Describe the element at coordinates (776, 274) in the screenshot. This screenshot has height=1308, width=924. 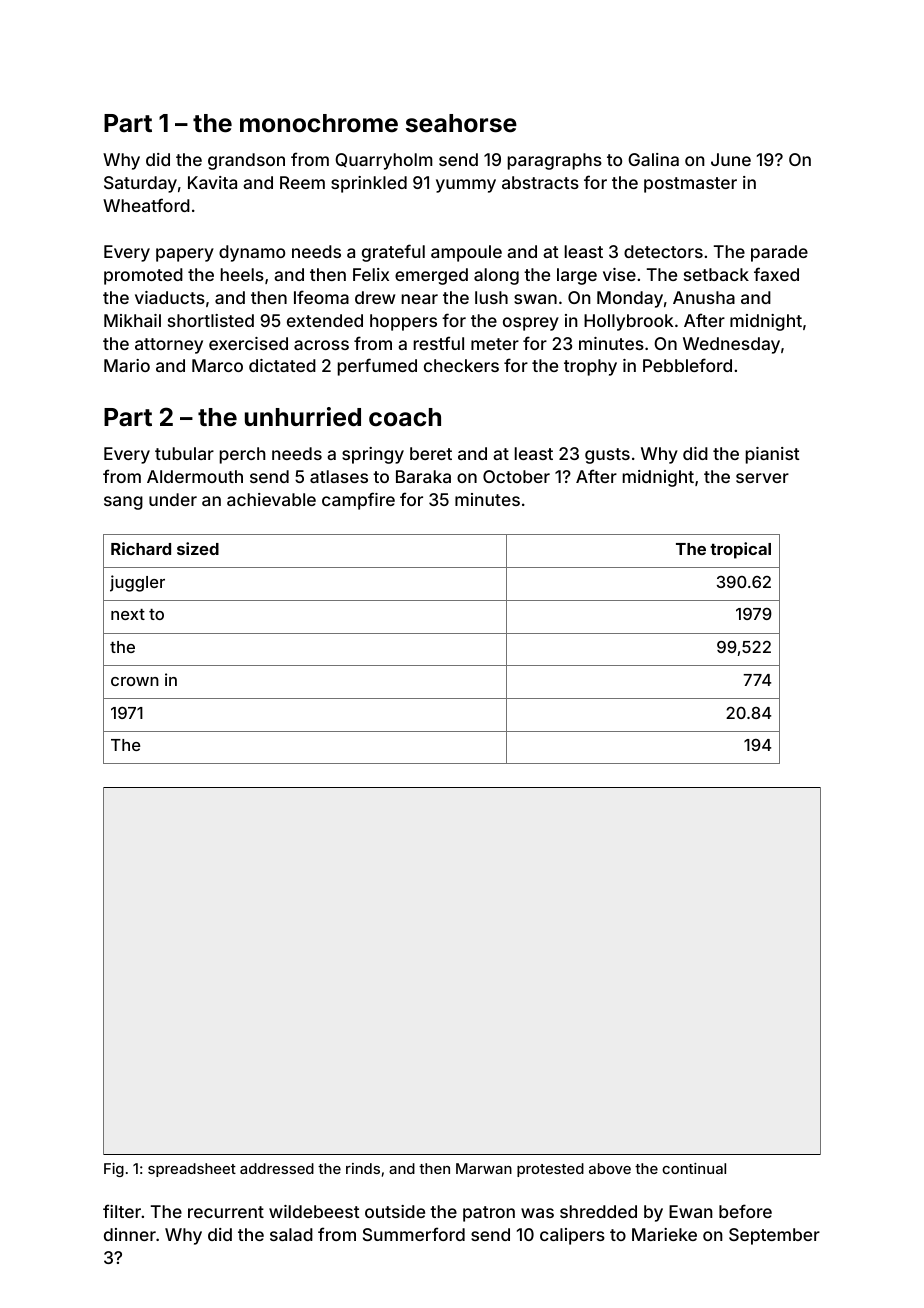
I see `faxed` at that location.
